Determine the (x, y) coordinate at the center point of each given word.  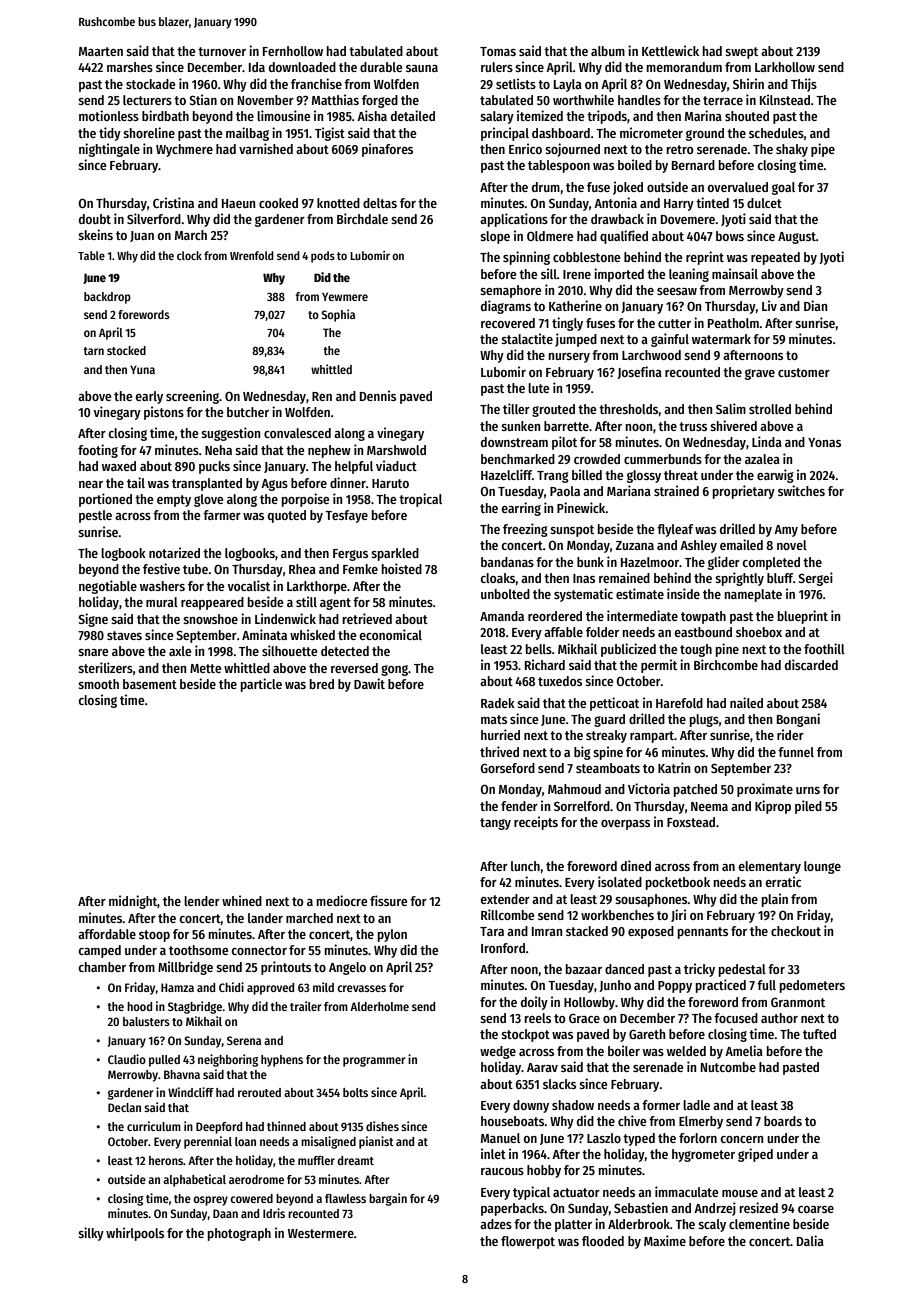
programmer (374, 1062)
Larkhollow (785, 67)
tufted (819, 1034)
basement (150, 684)
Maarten (101, 51)
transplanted (207, 484)
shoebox (759, 632)
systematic (583, 595)
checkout (796, 931)
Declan (124, 1107)
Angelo (347, 968)
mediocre (342, 900)
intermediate (642, 615)
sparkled (395, 554)
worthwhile (583, 99)
